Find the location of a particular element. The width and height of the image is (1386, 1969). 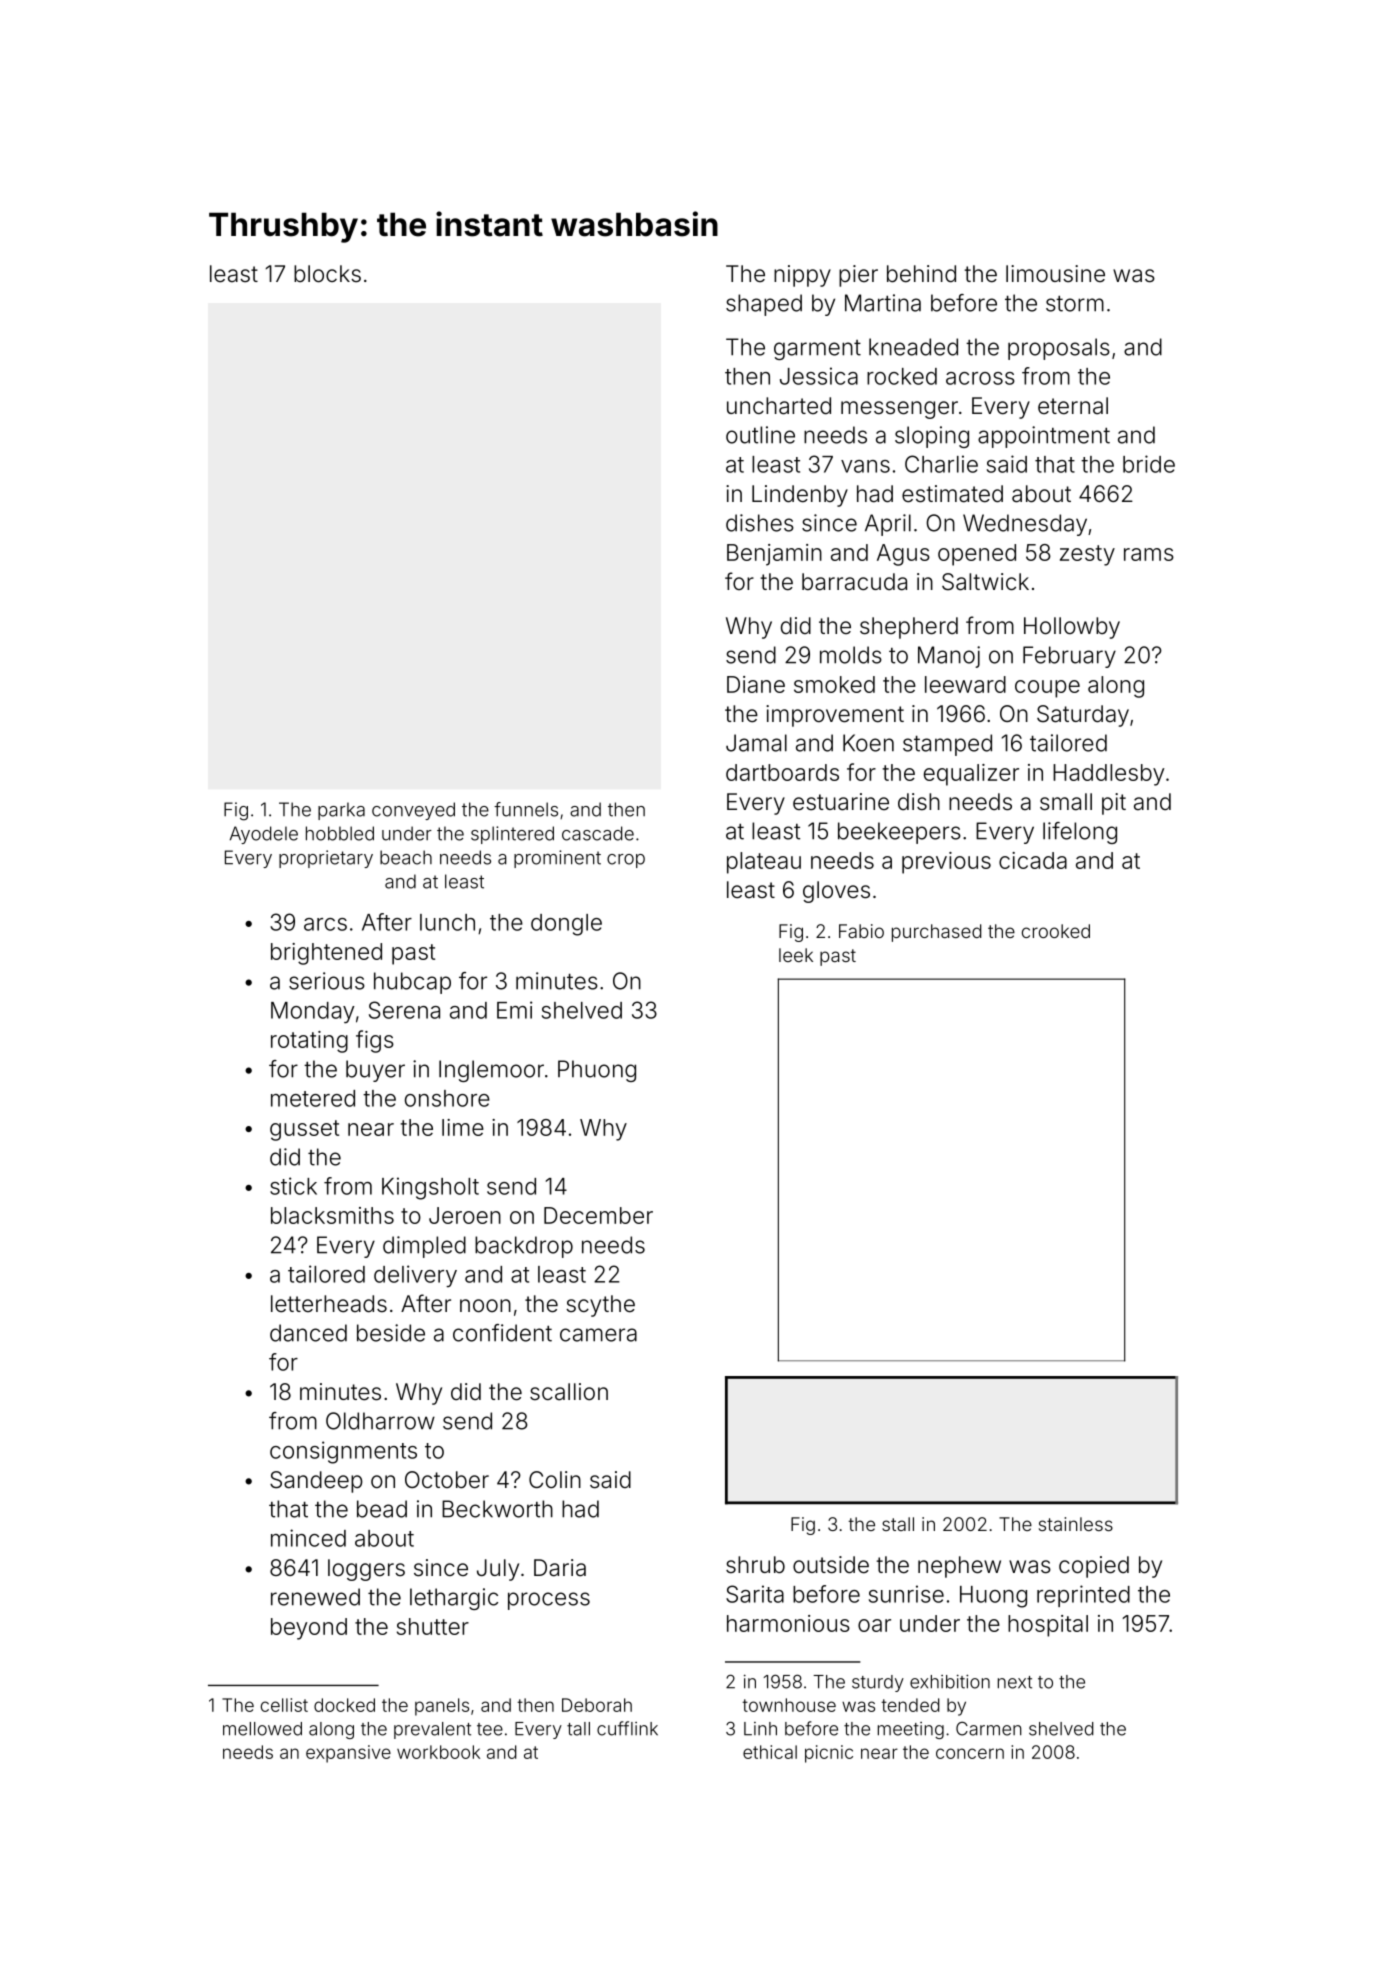

cufflink is located at coordinates (627, 1728).
